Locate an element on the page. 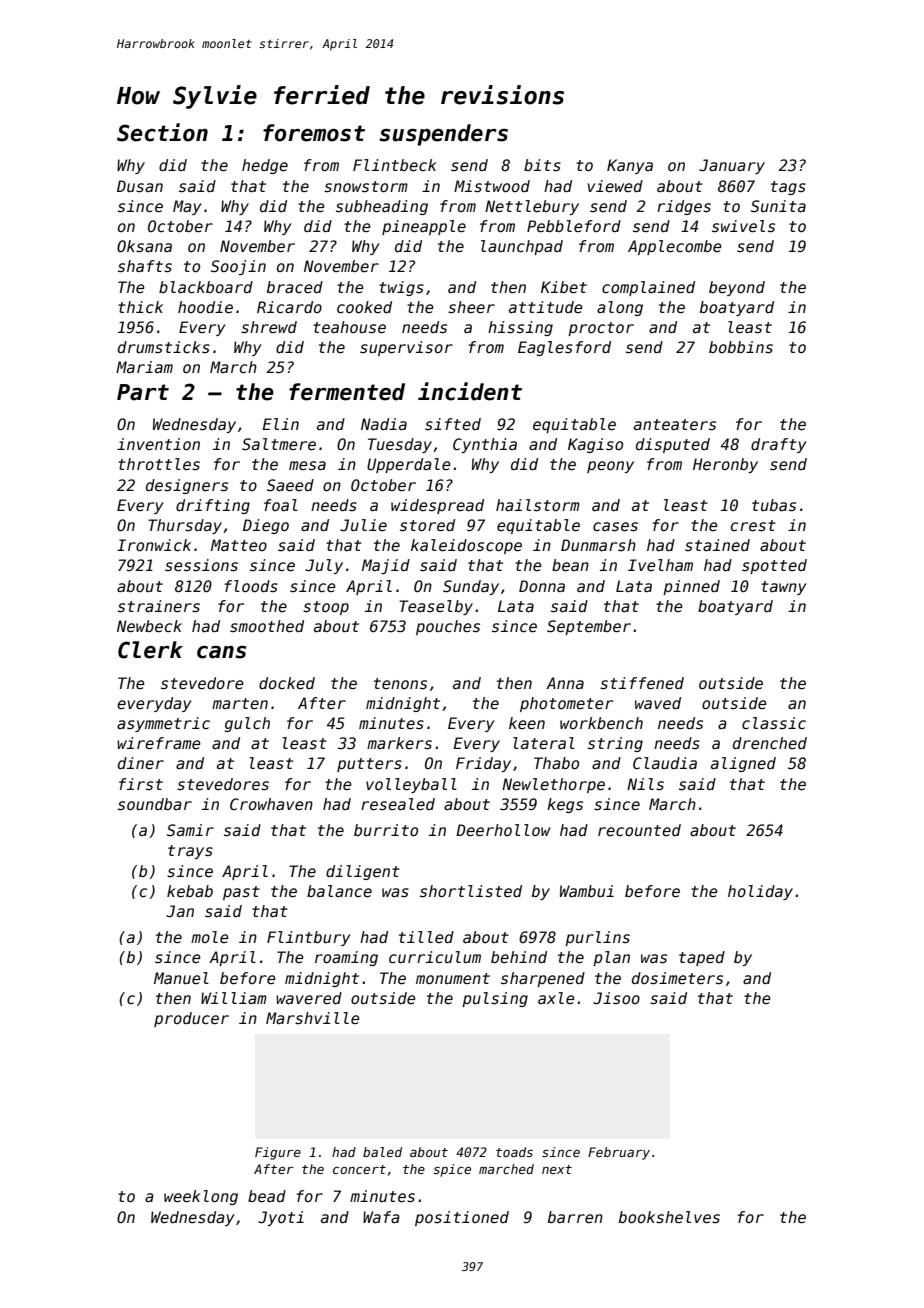  Ironwick is located at coordinates (154, 545).
